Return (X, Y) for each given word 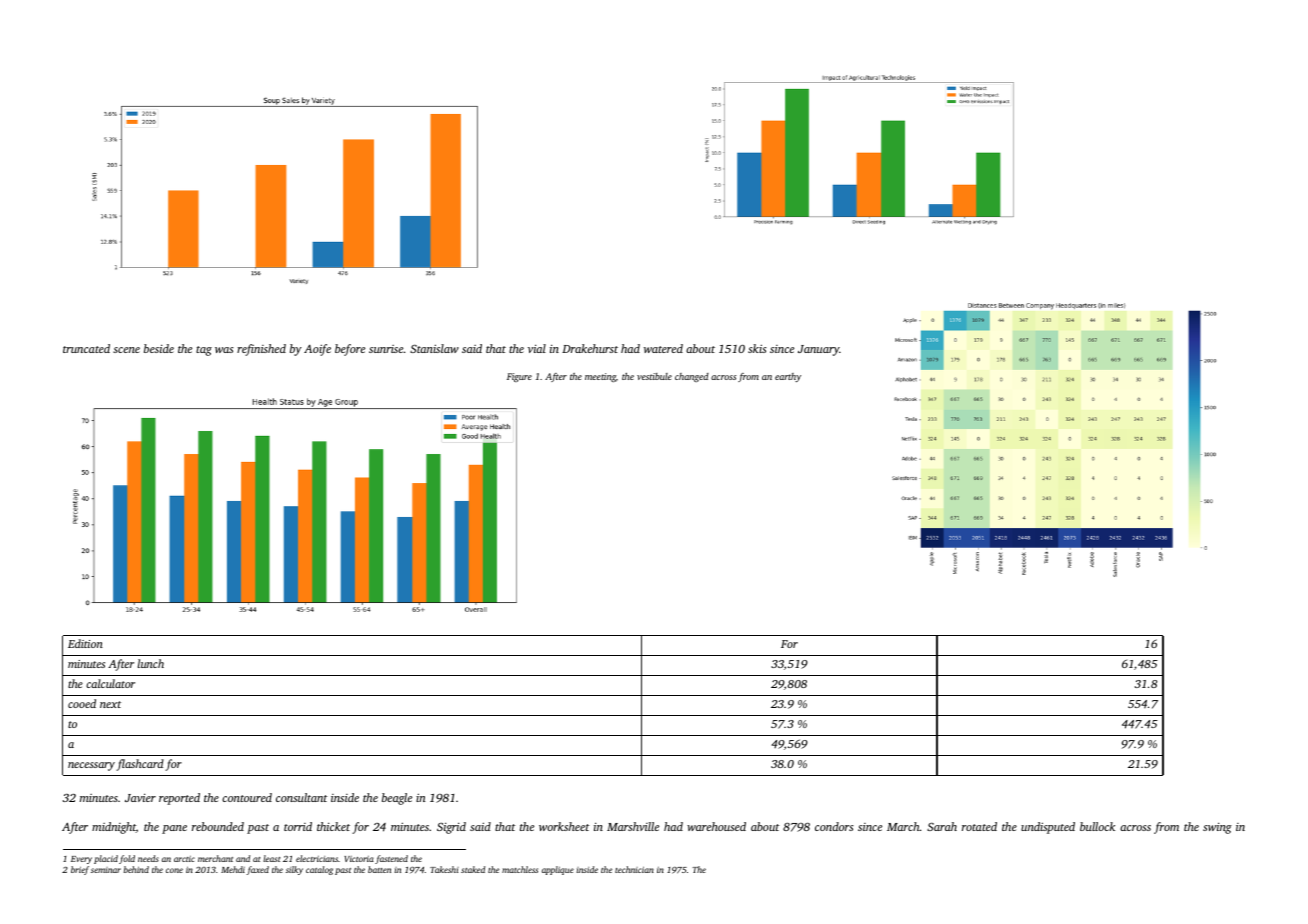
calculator (110, 683)
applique (558, 870)
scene (126, 350)
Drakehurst (590, 348)
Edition (85, 643)
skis (757, 348)
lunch (151, 663)
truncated (86, 348)
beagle (397, 799)
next (110, 704)
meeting (600, 377)
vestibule (654, 376)
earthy (788, 377)
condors (834, 826)
